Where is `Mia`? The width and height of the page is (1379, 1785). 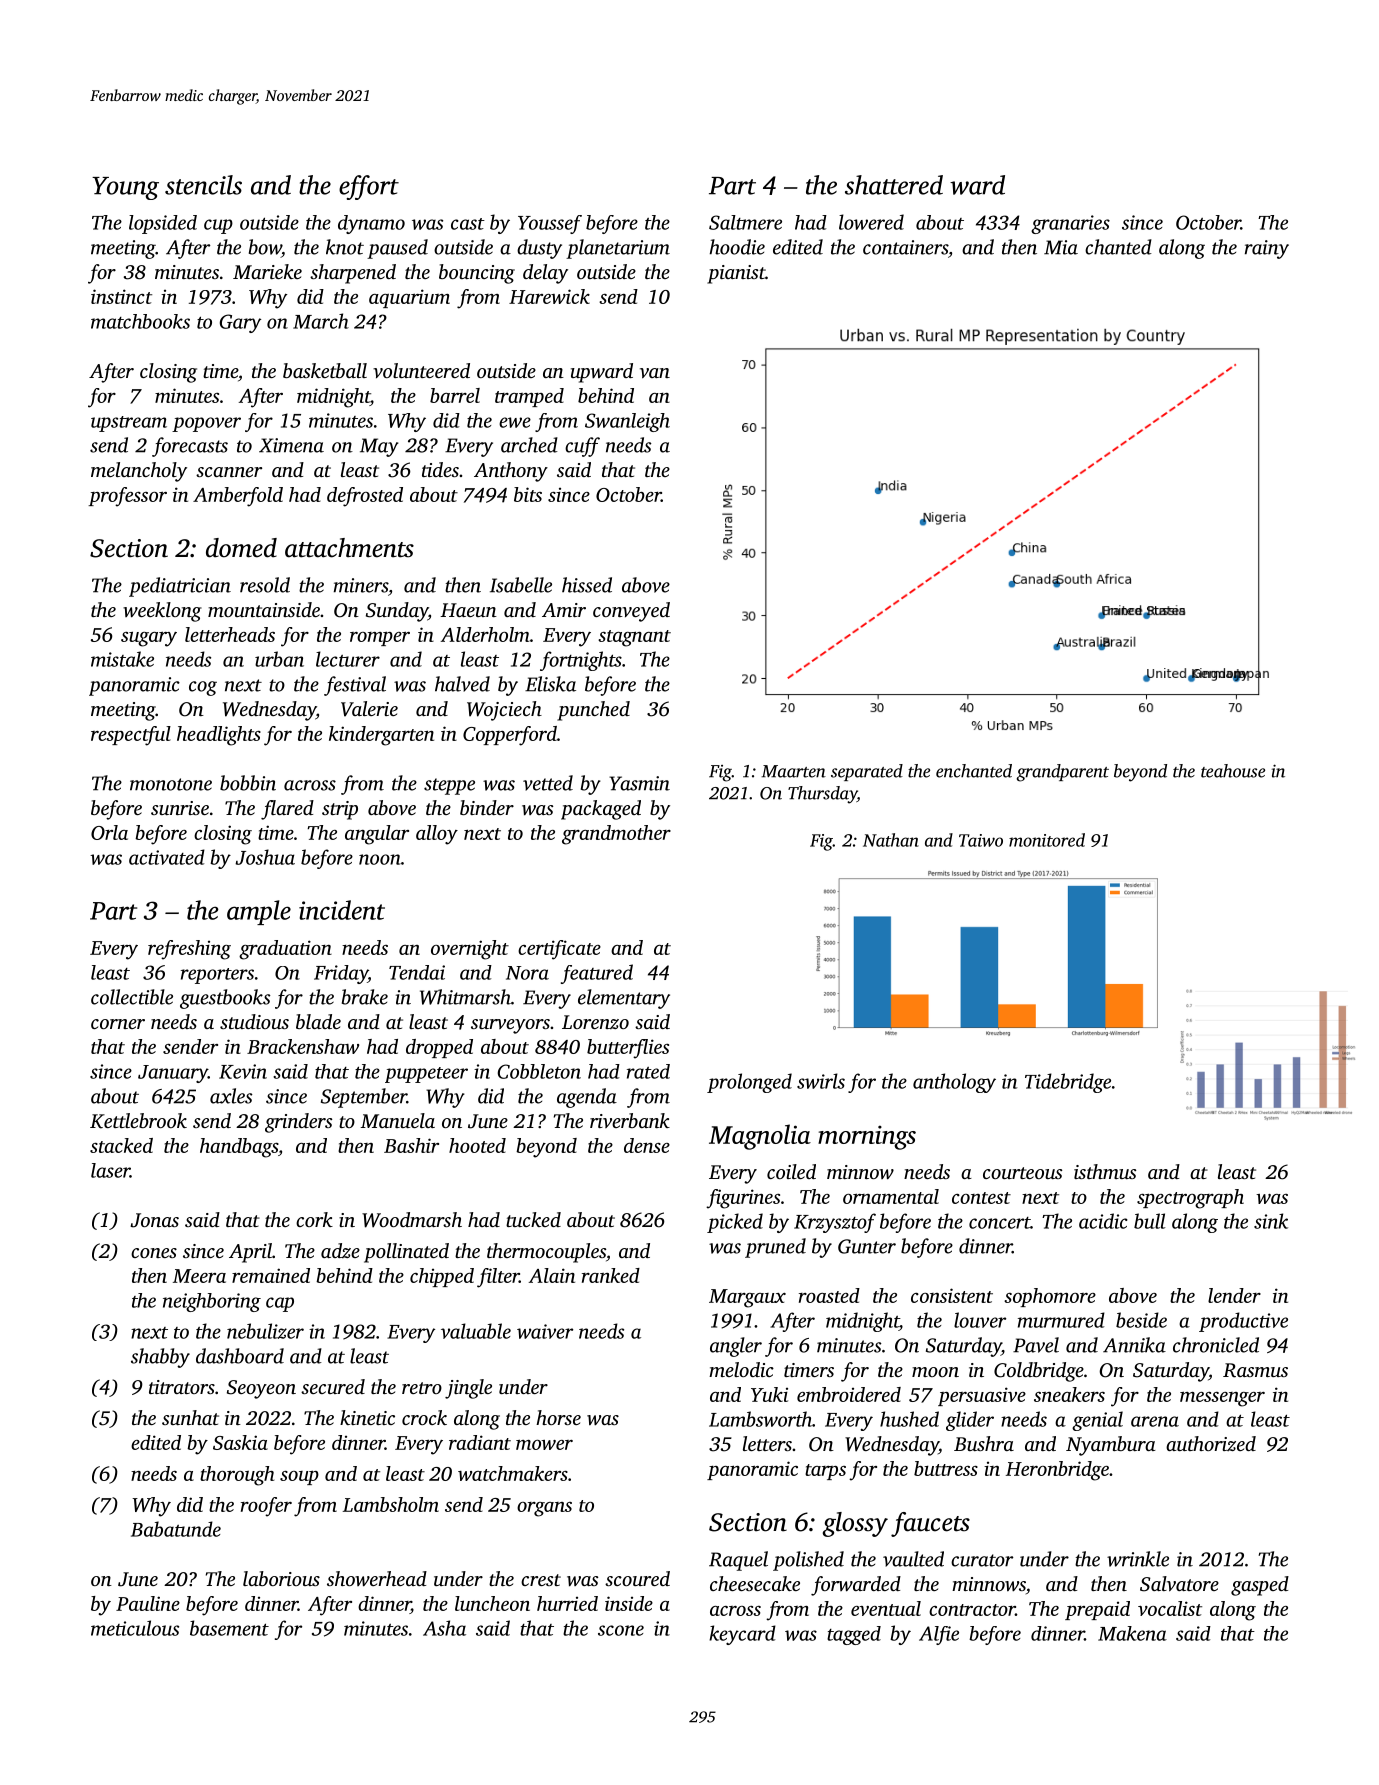
Mia is located at coordinates (1061, 247).
